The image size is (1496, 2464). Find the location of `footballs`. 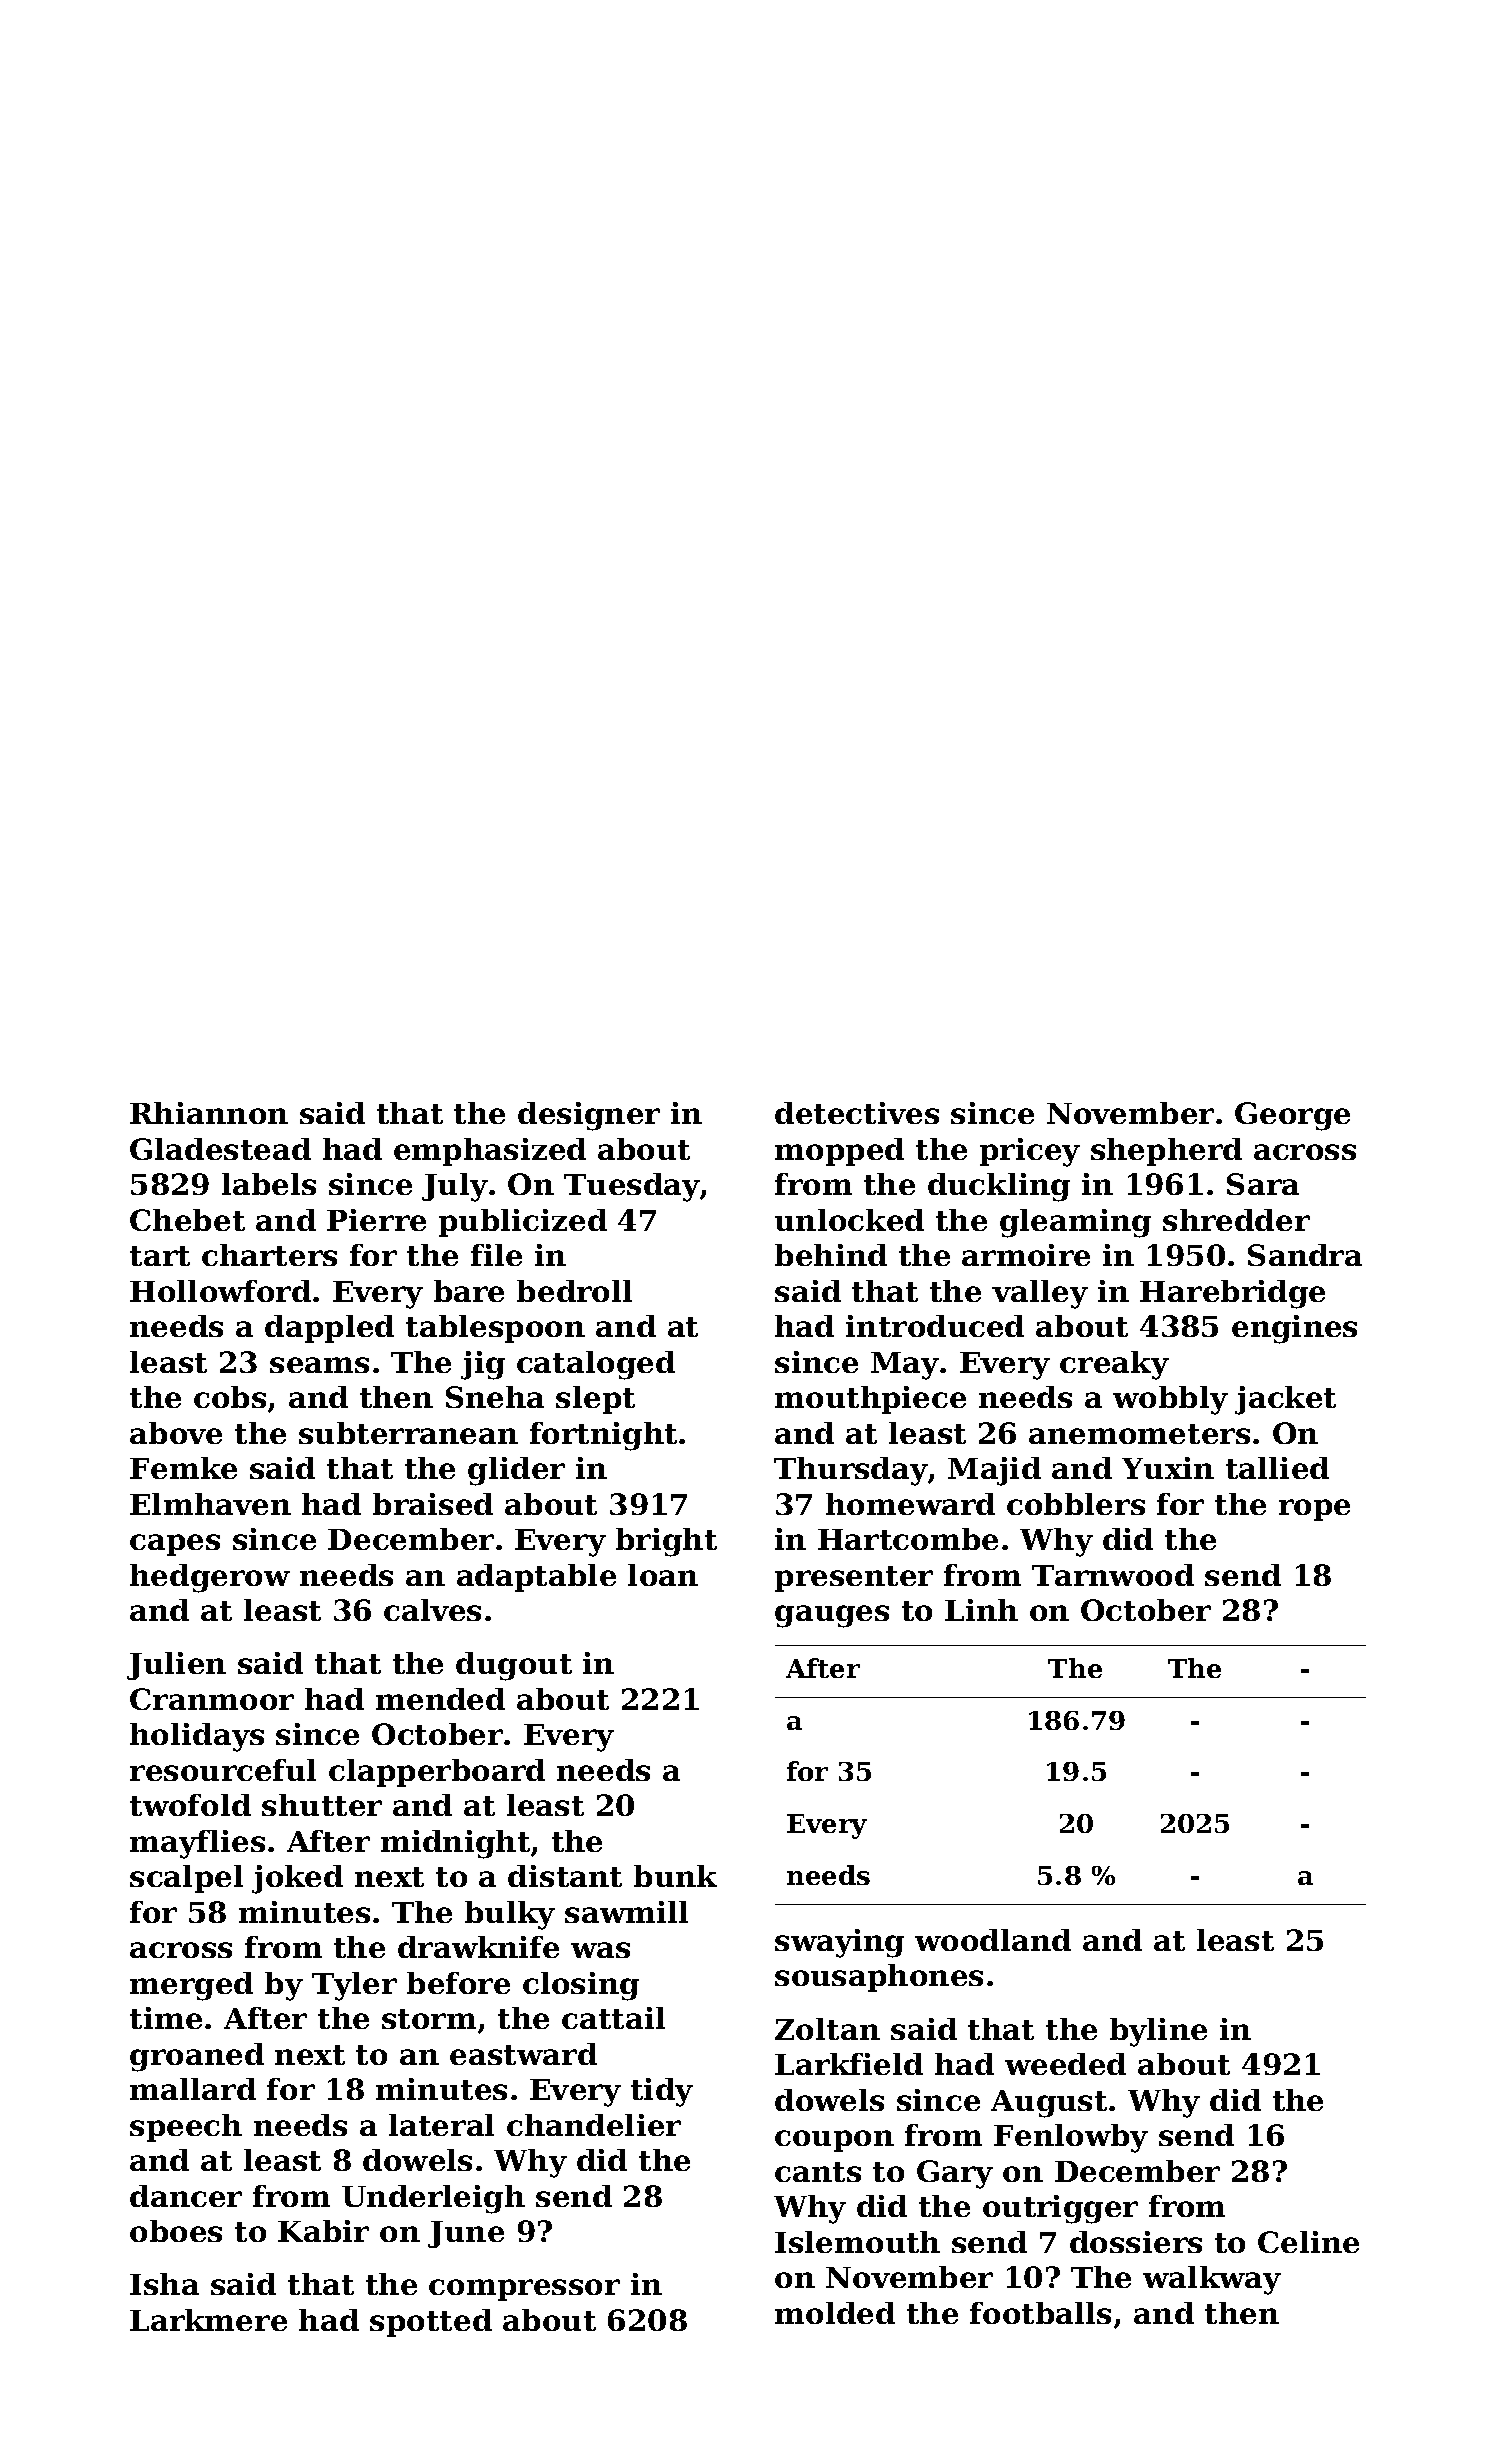

footballs is located at coordinates (1040, 2313).
